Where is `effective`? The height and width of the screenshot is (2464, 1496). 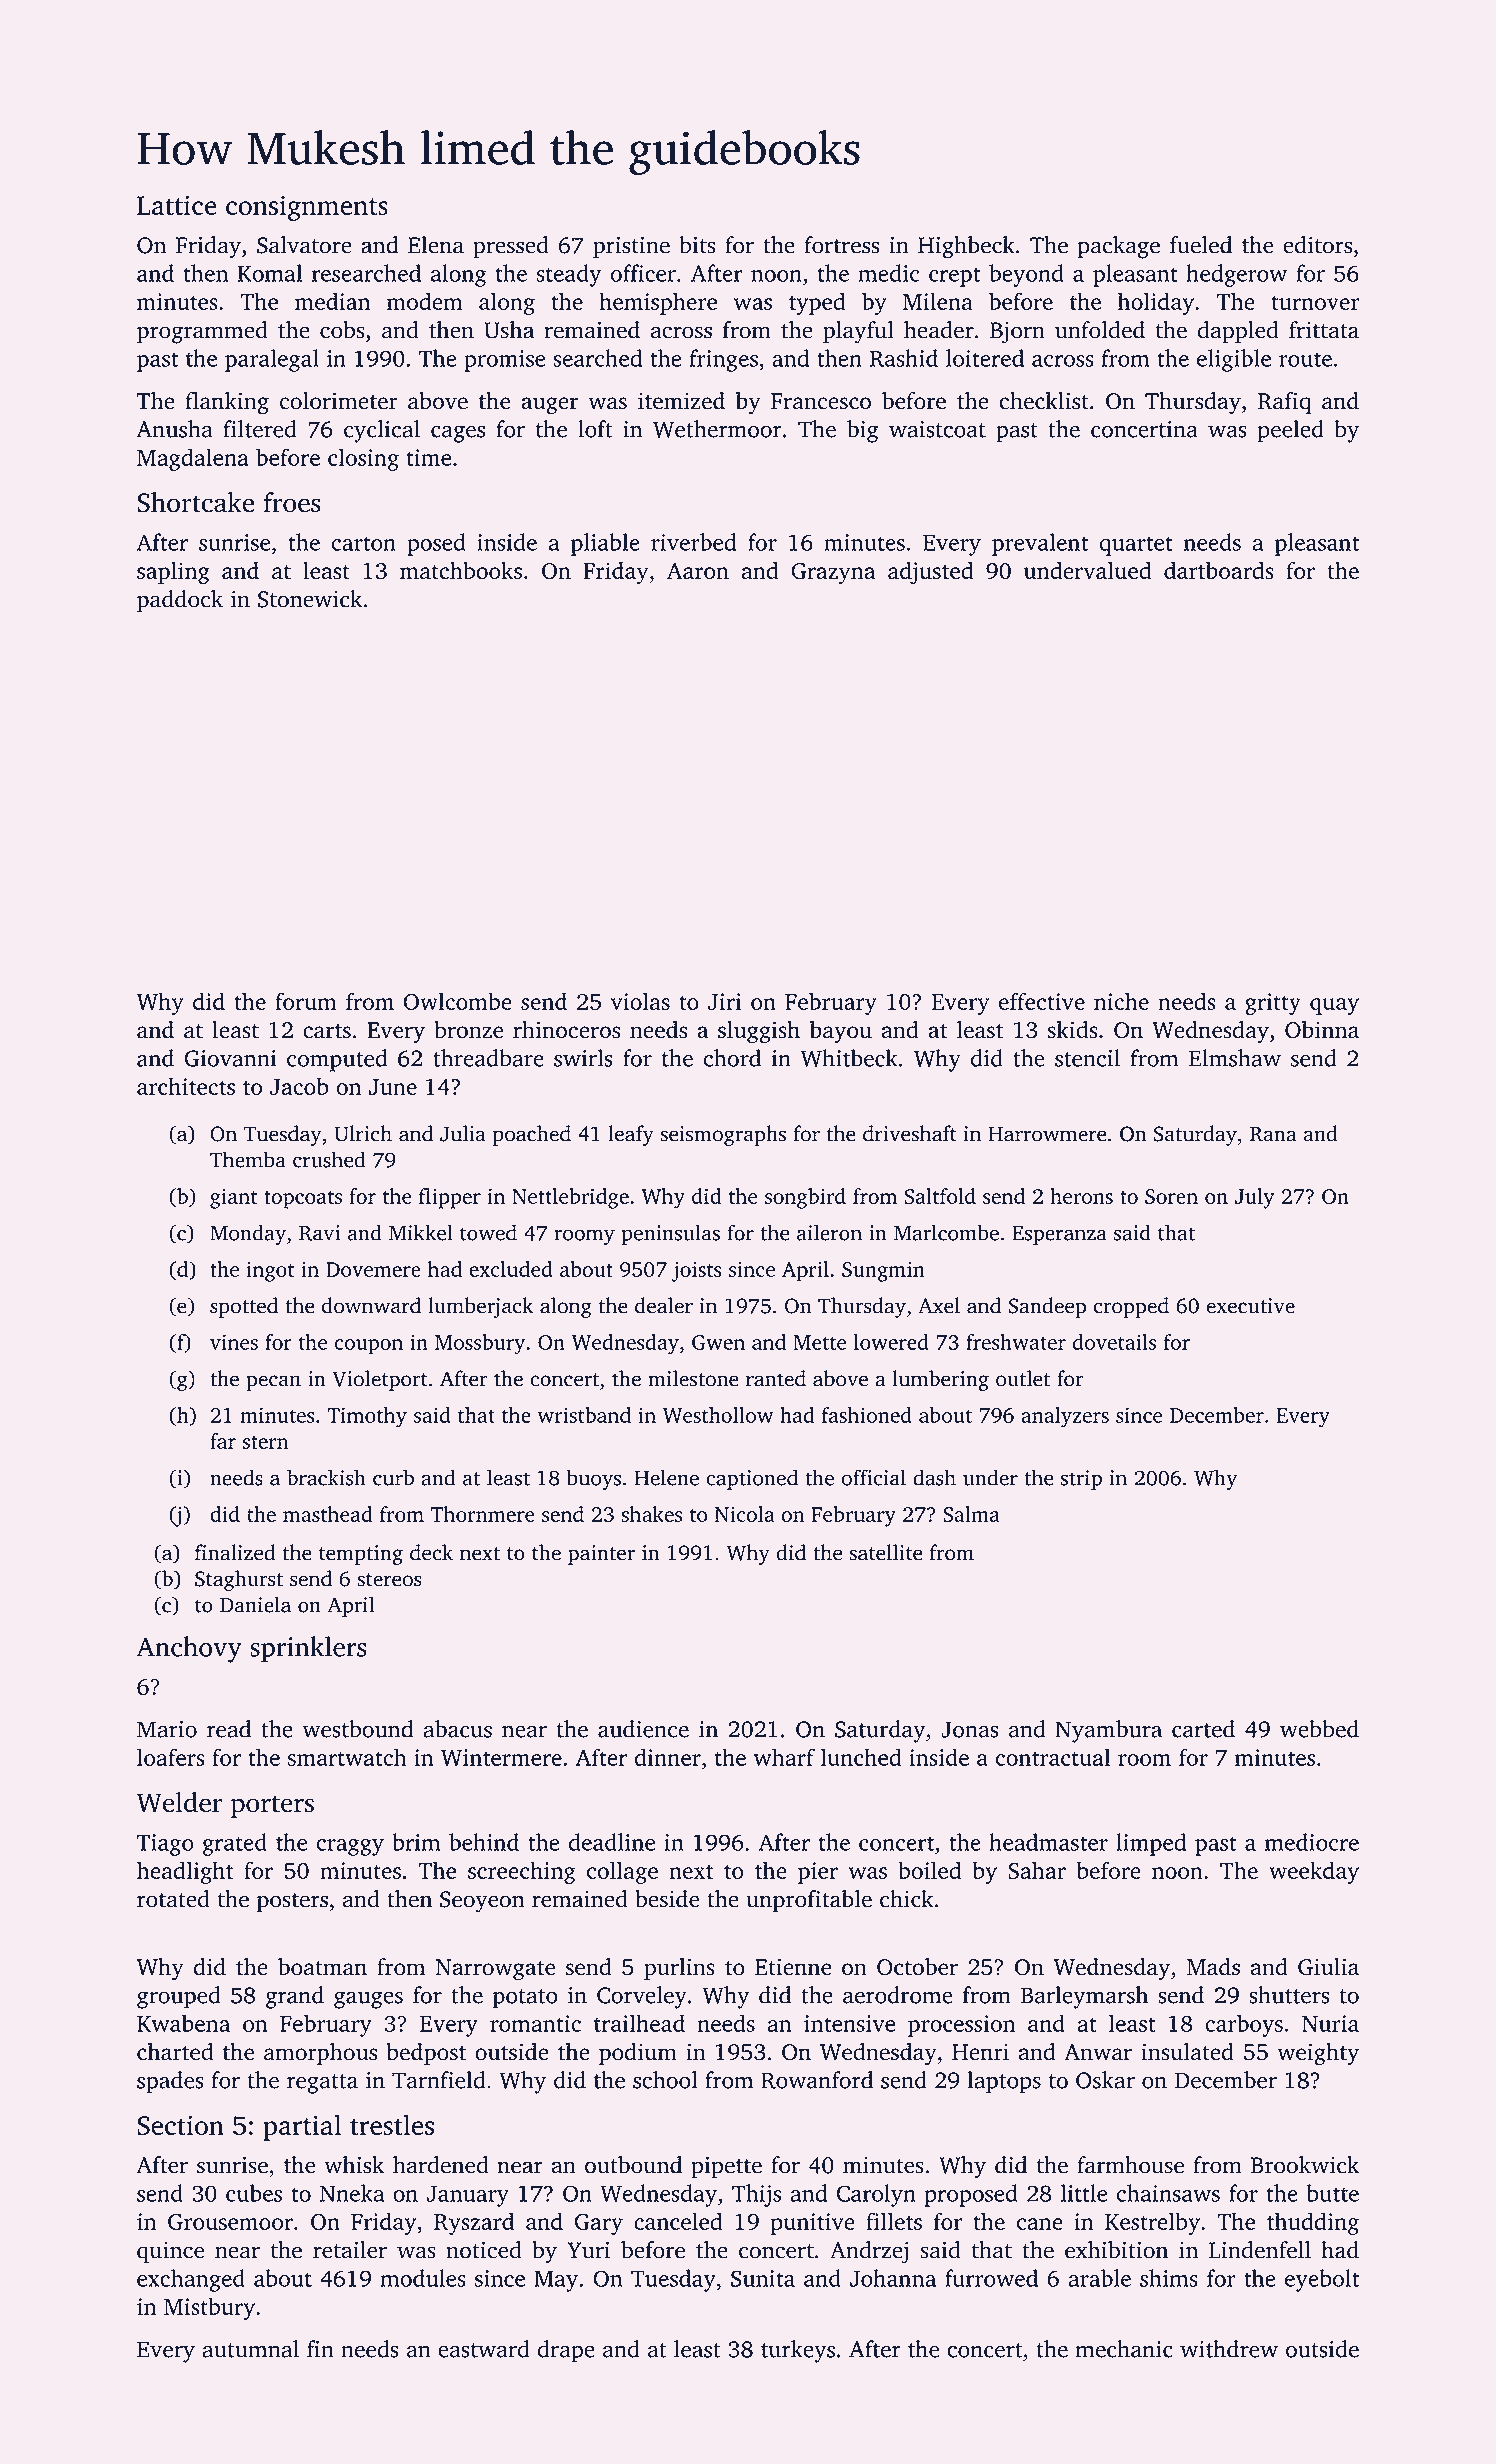
effective is located at coordinates (1042, 1001).
